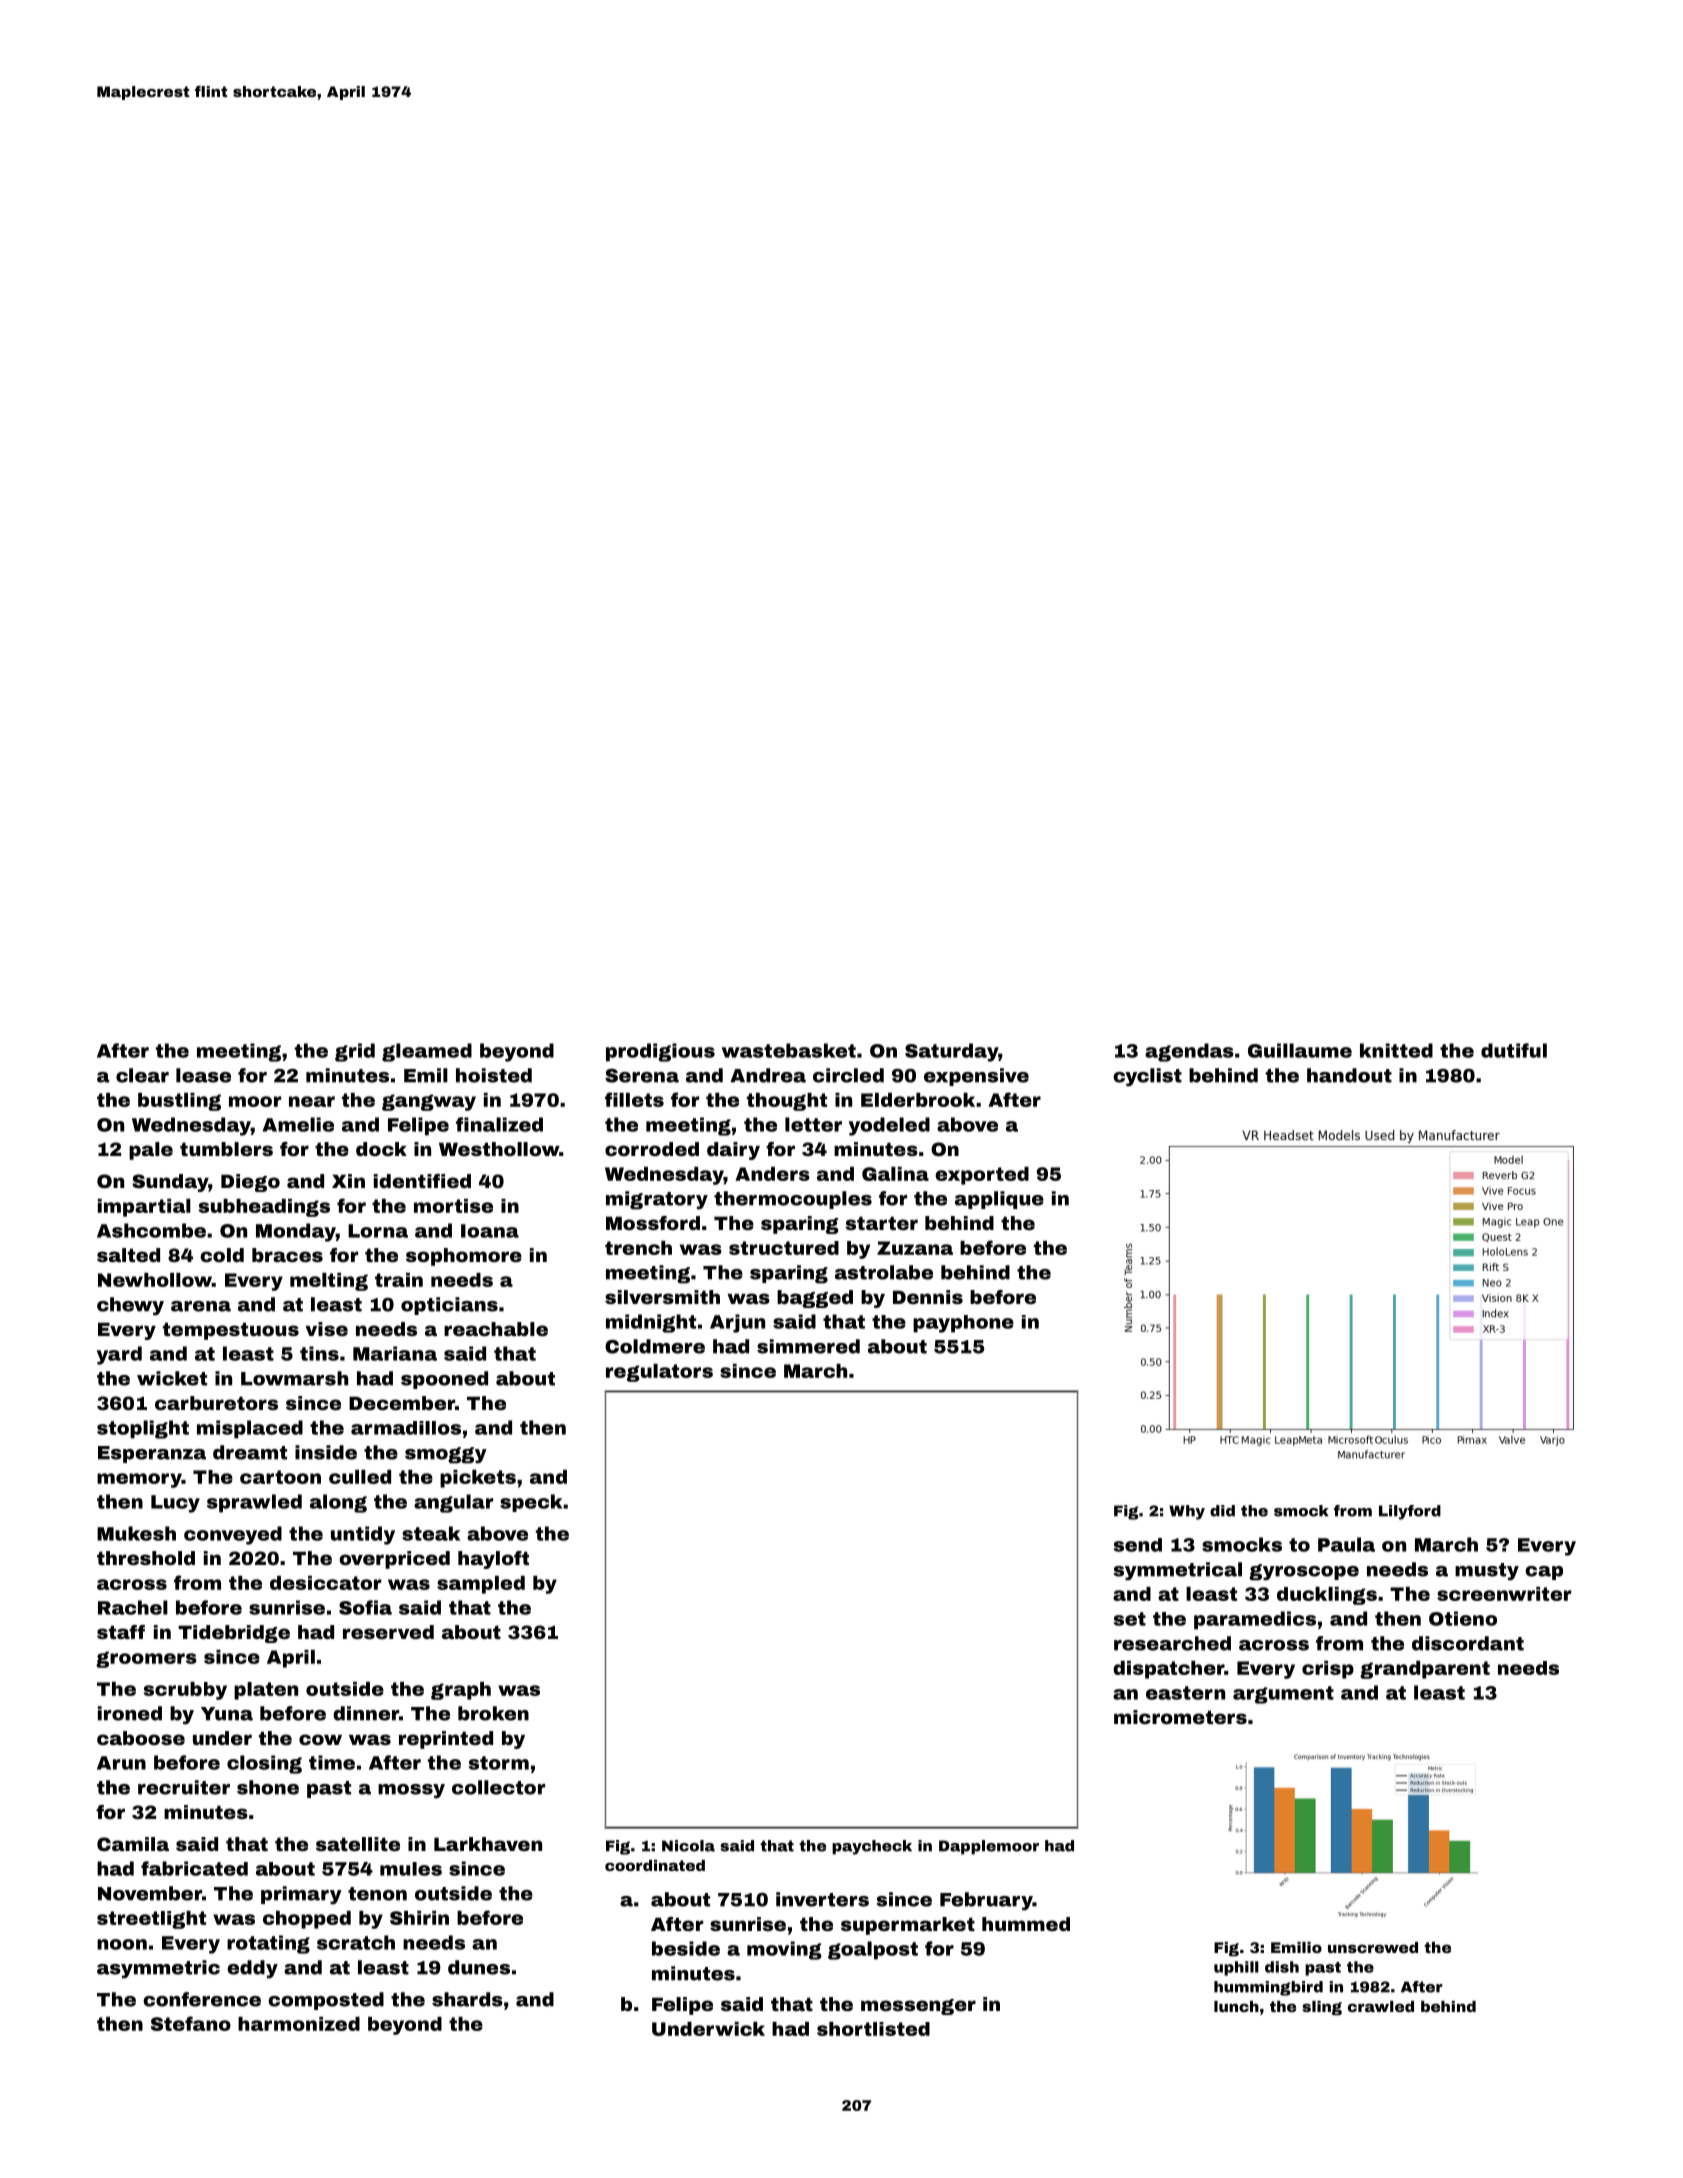 The width and height of the page is (1683, 2178). Describe the element at coordinates (872, 1847) in the page. I see `paycheck` at that location.
